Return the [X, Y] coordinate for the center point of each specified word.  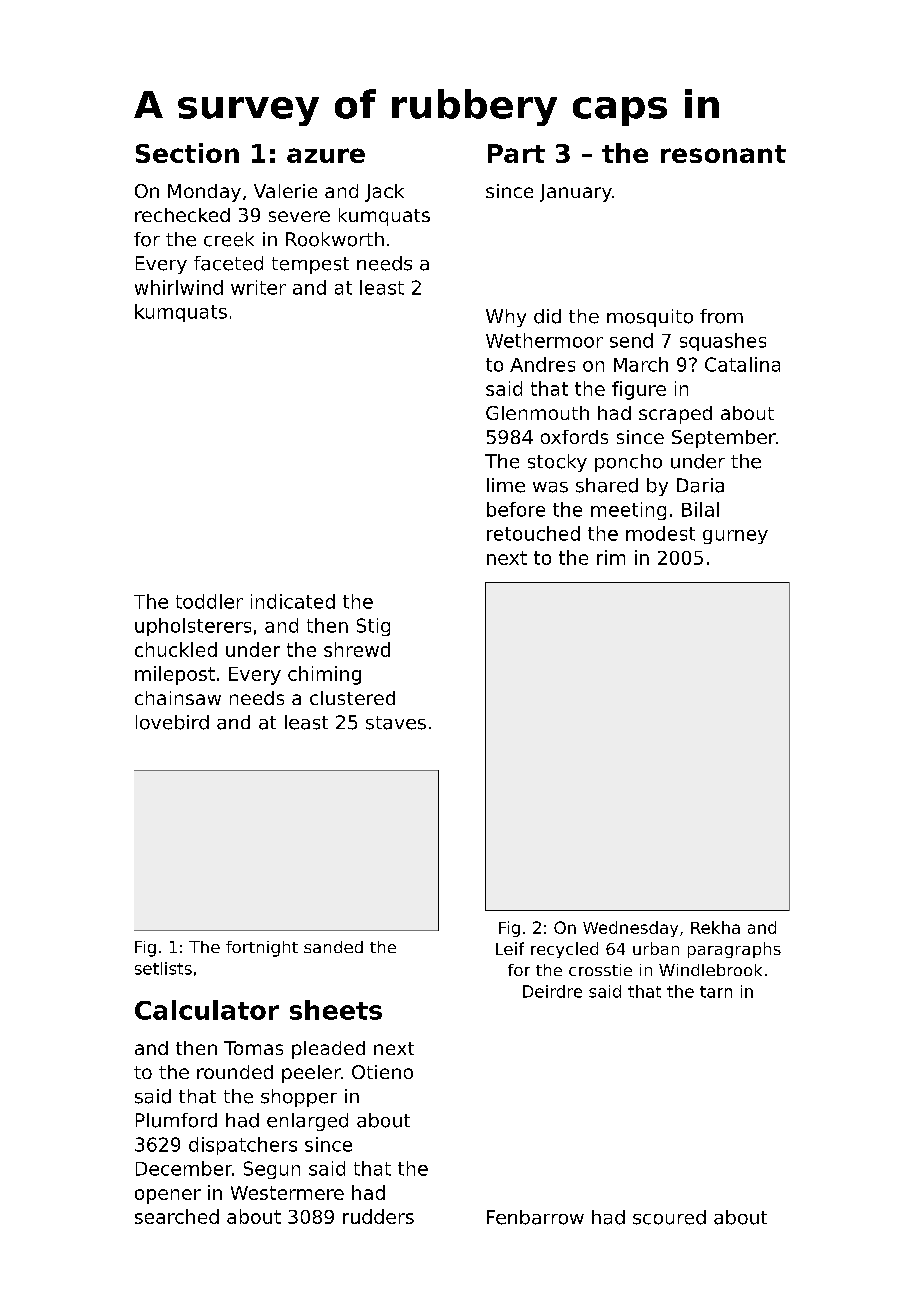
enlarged [307, 1122]
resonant [723, 154]
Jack [384, 193]
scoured [669, 1217]
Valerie [285, 191]
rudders [378, 1216]
